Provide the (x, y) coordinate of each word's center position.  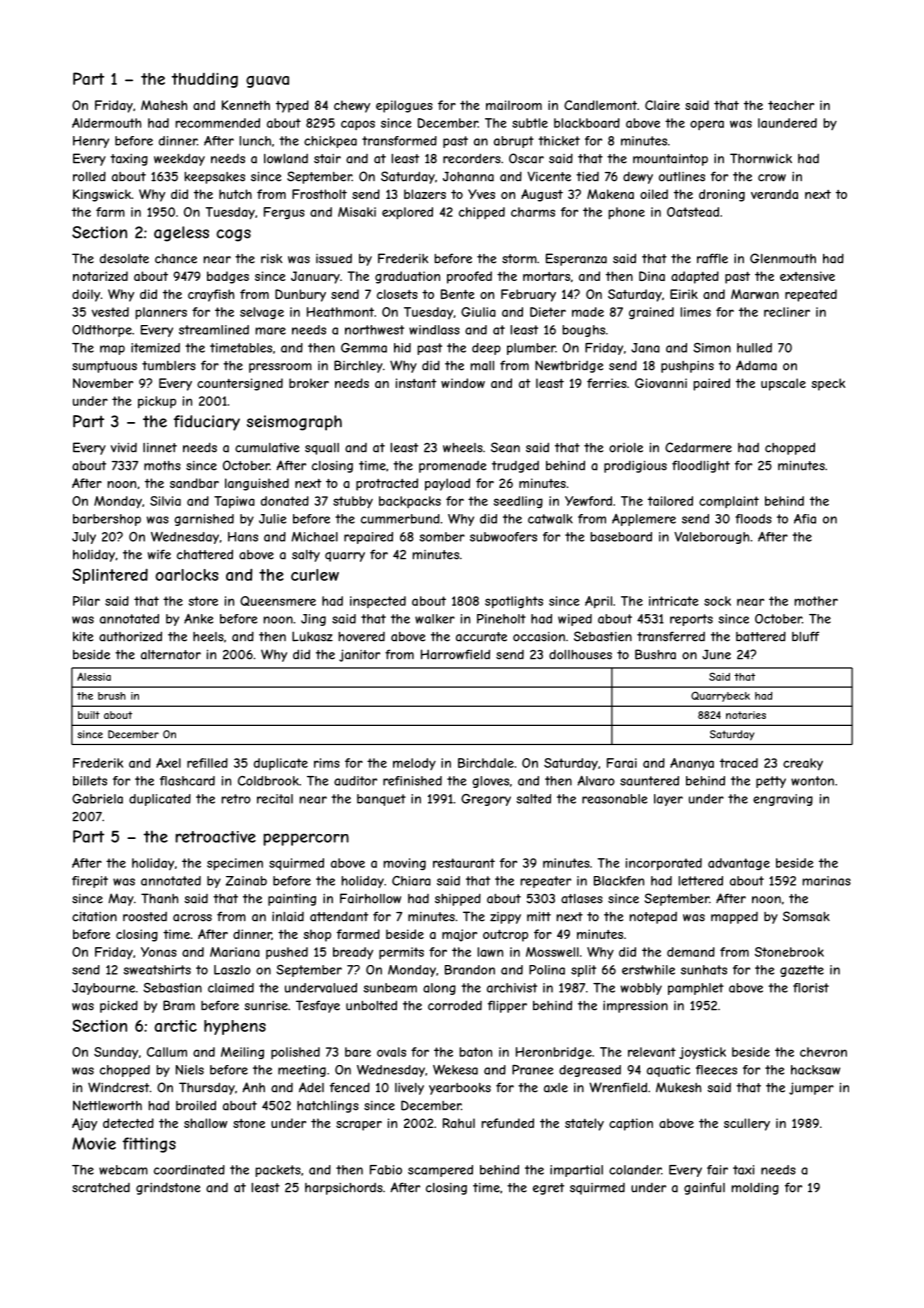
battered (761, 636)
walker (435, 619)
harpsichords (344, 1189)
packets (278, 1171)
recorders (472, 158)
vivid (124, 447)
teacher (791, 105)
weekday (179, 159)
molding (755, 1189)
